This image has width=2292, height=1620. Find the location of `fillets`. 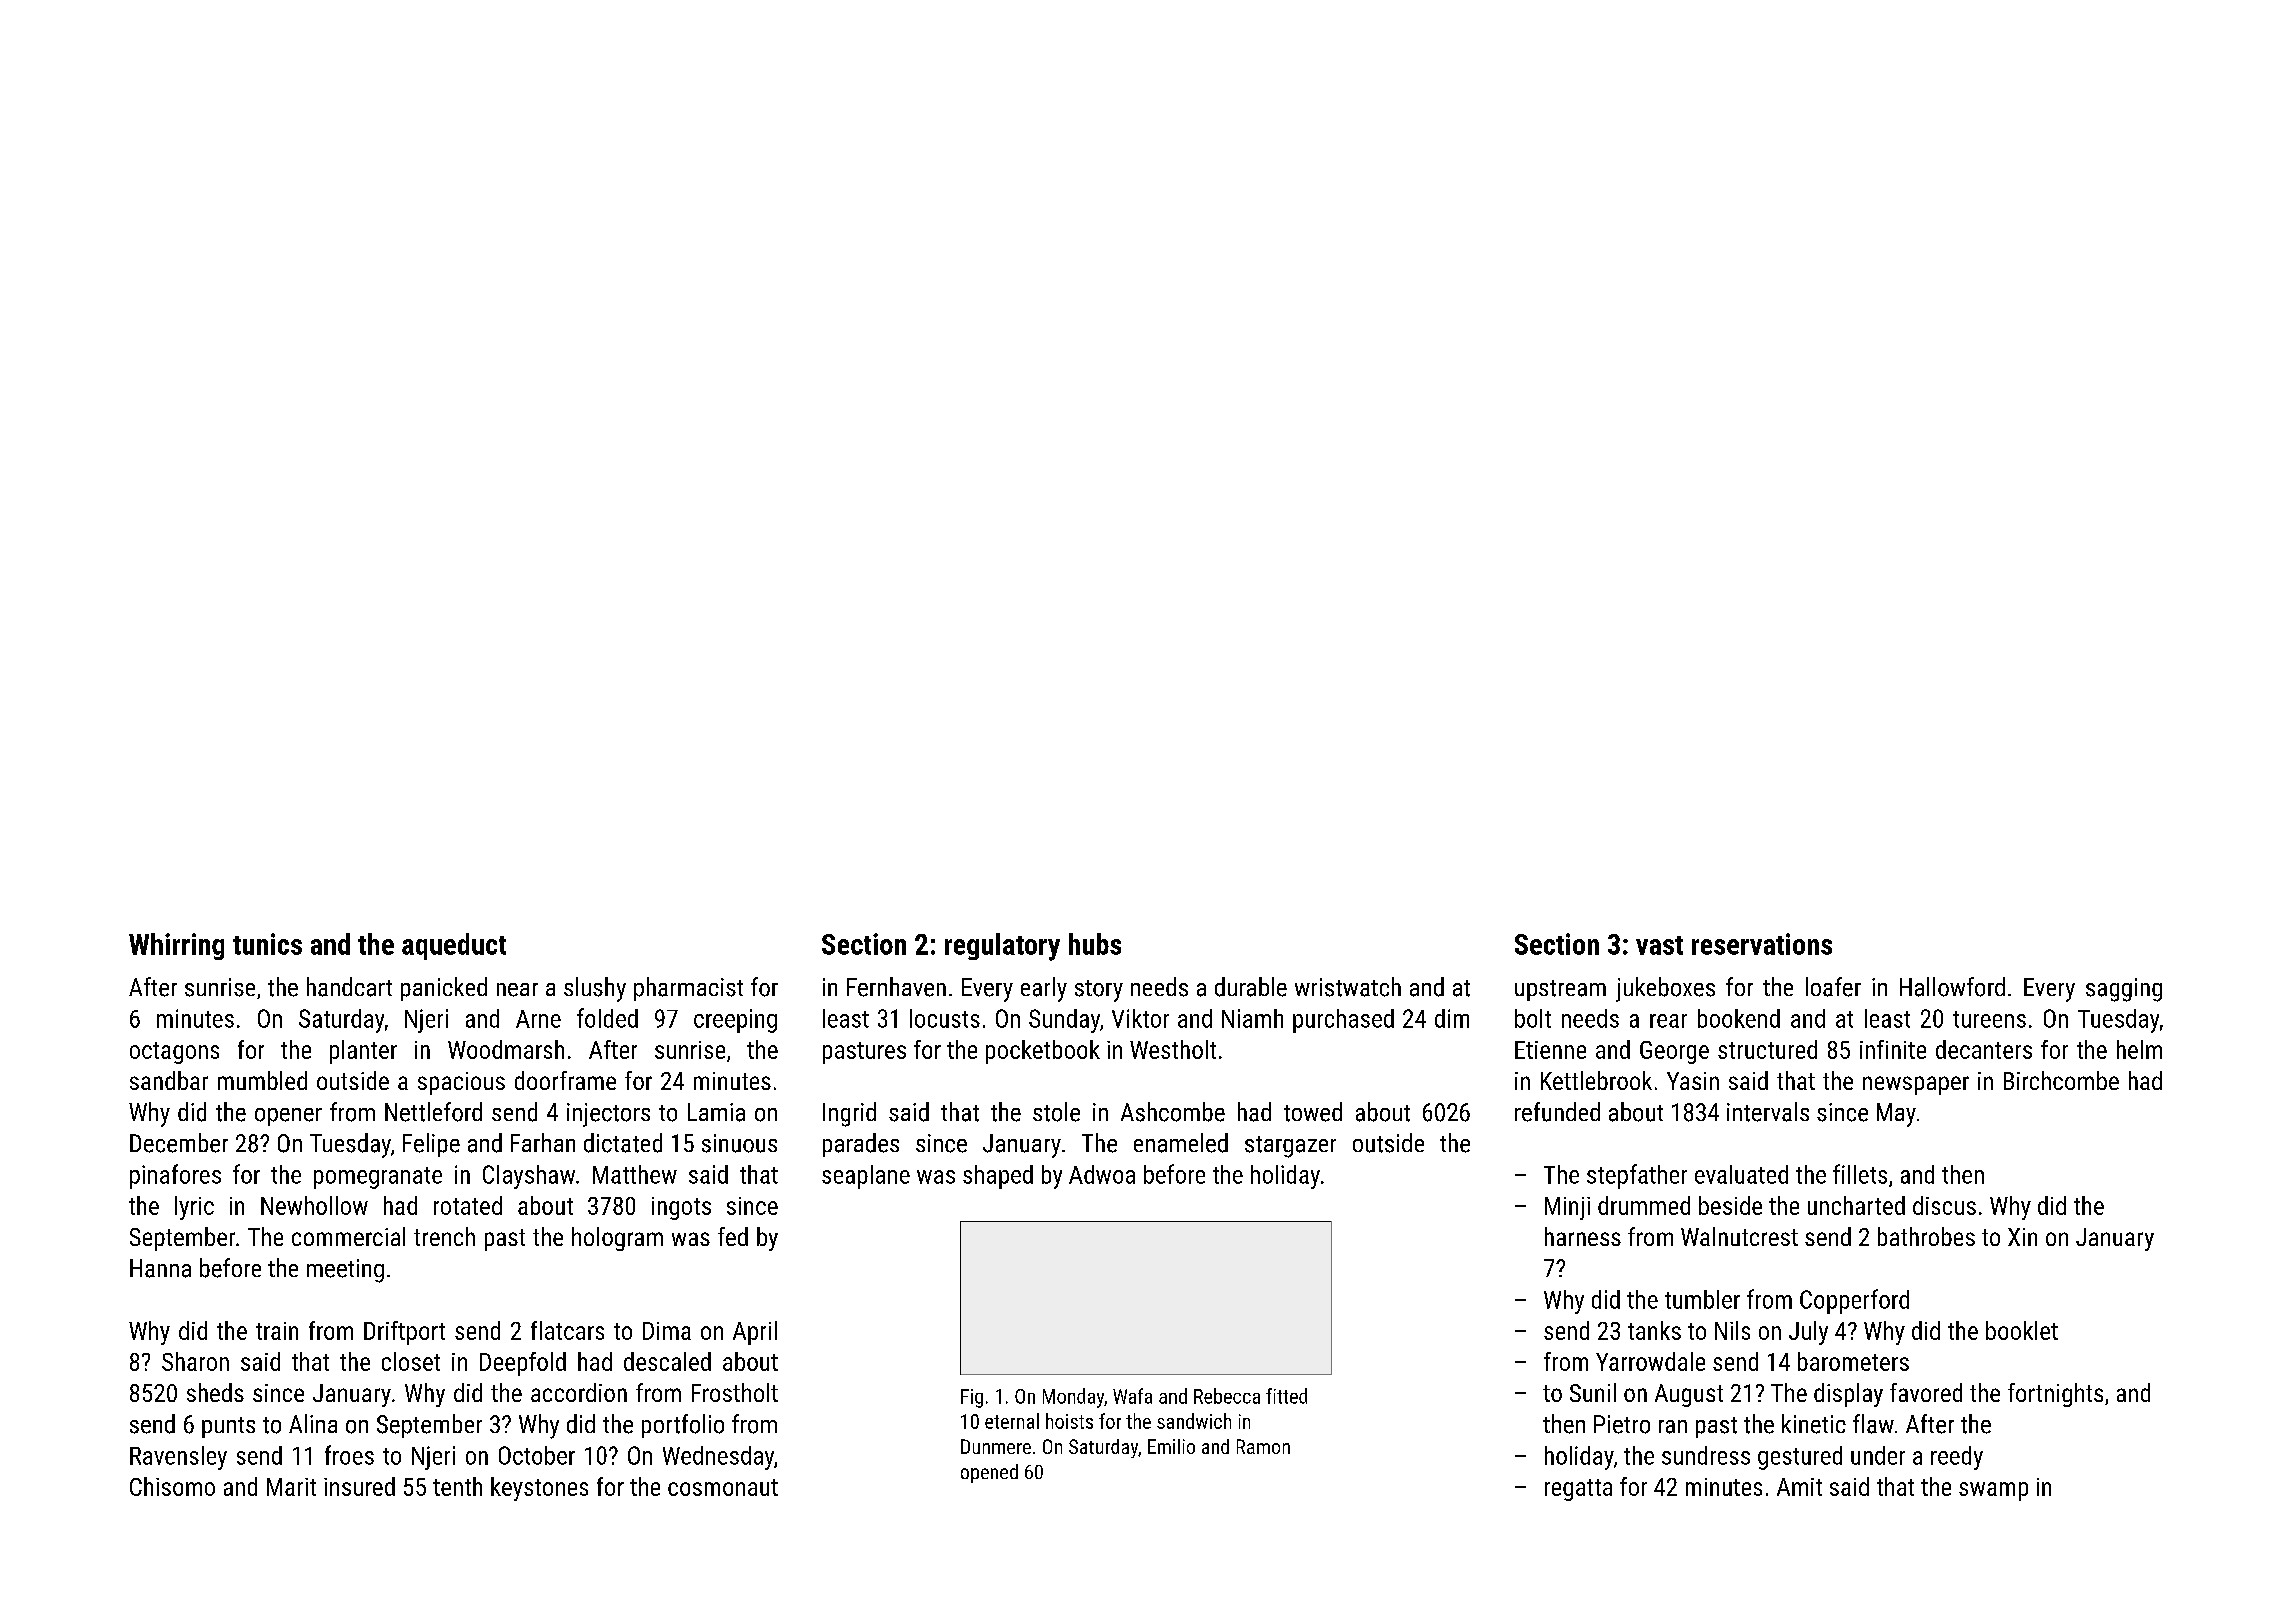

fillets is located at coordinates (1860, 1174).
